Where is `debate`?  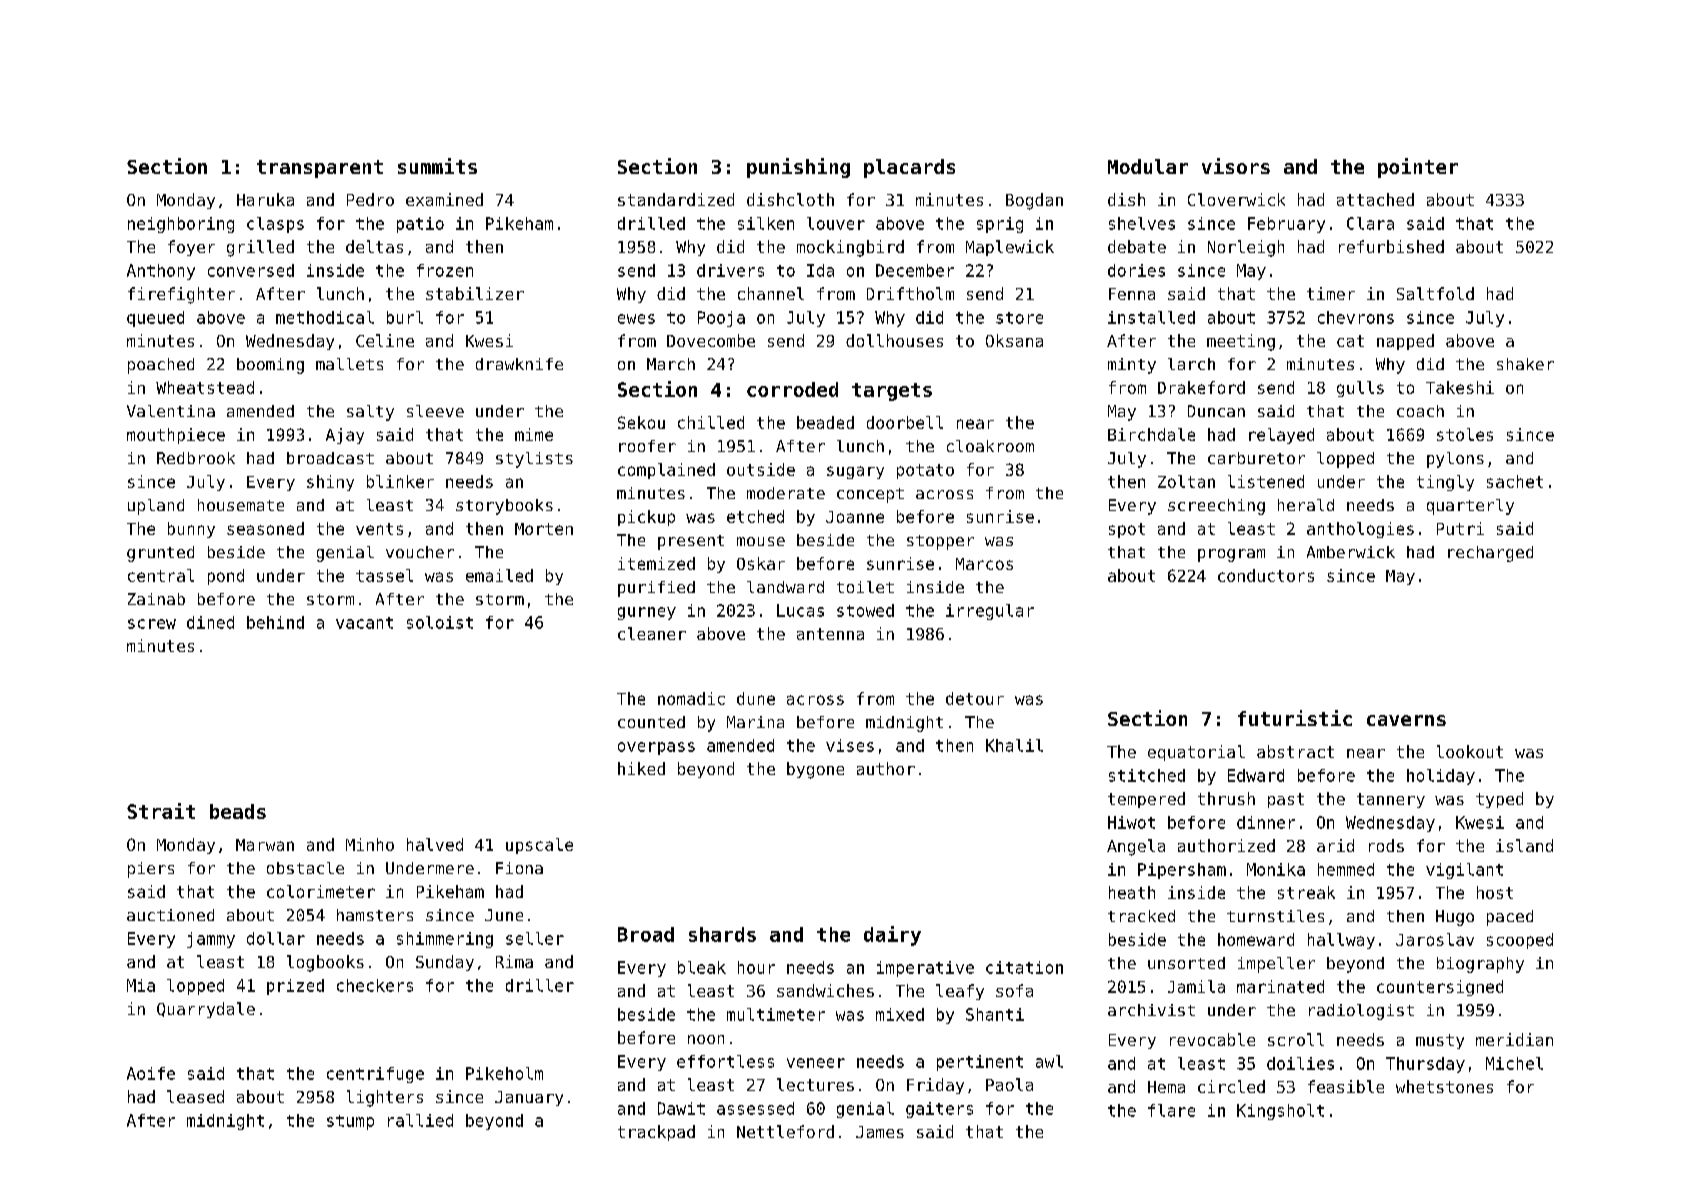
debate is located at coordinates (1137, 246).
